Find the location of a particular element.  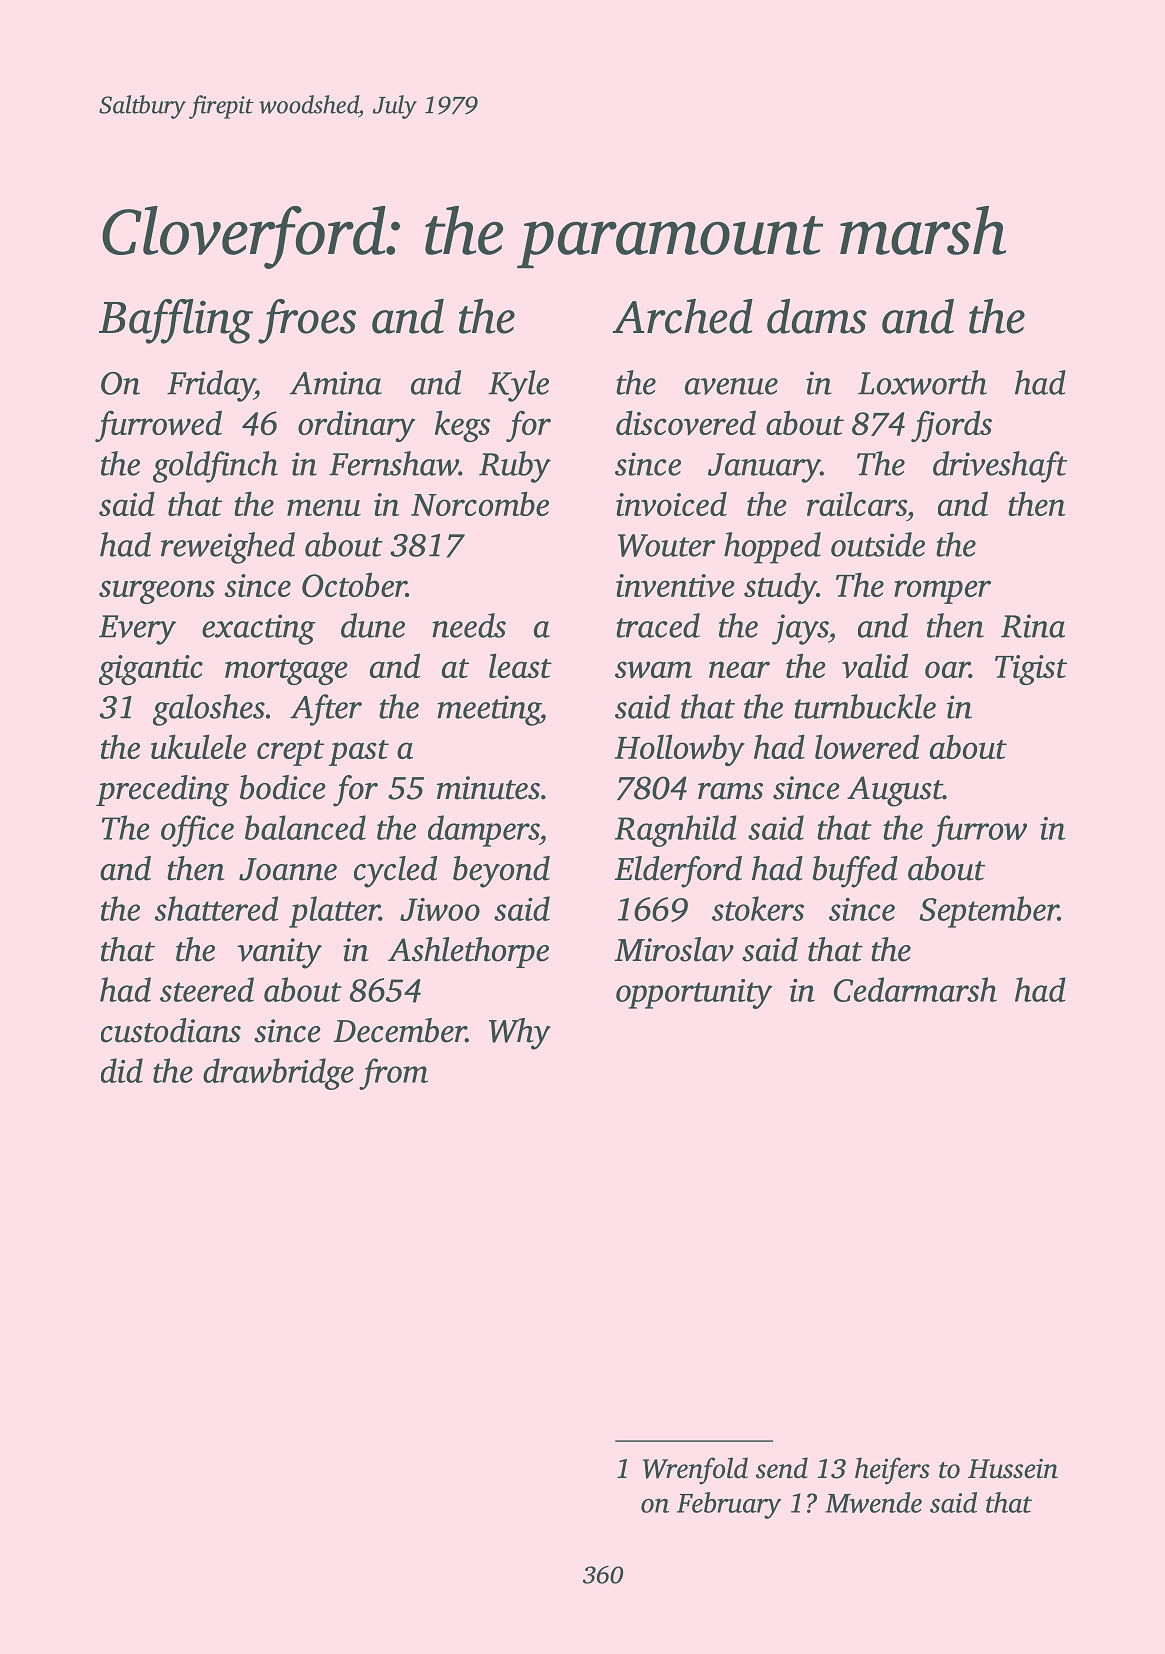

heifers is located at coordinates (892, 1471).
